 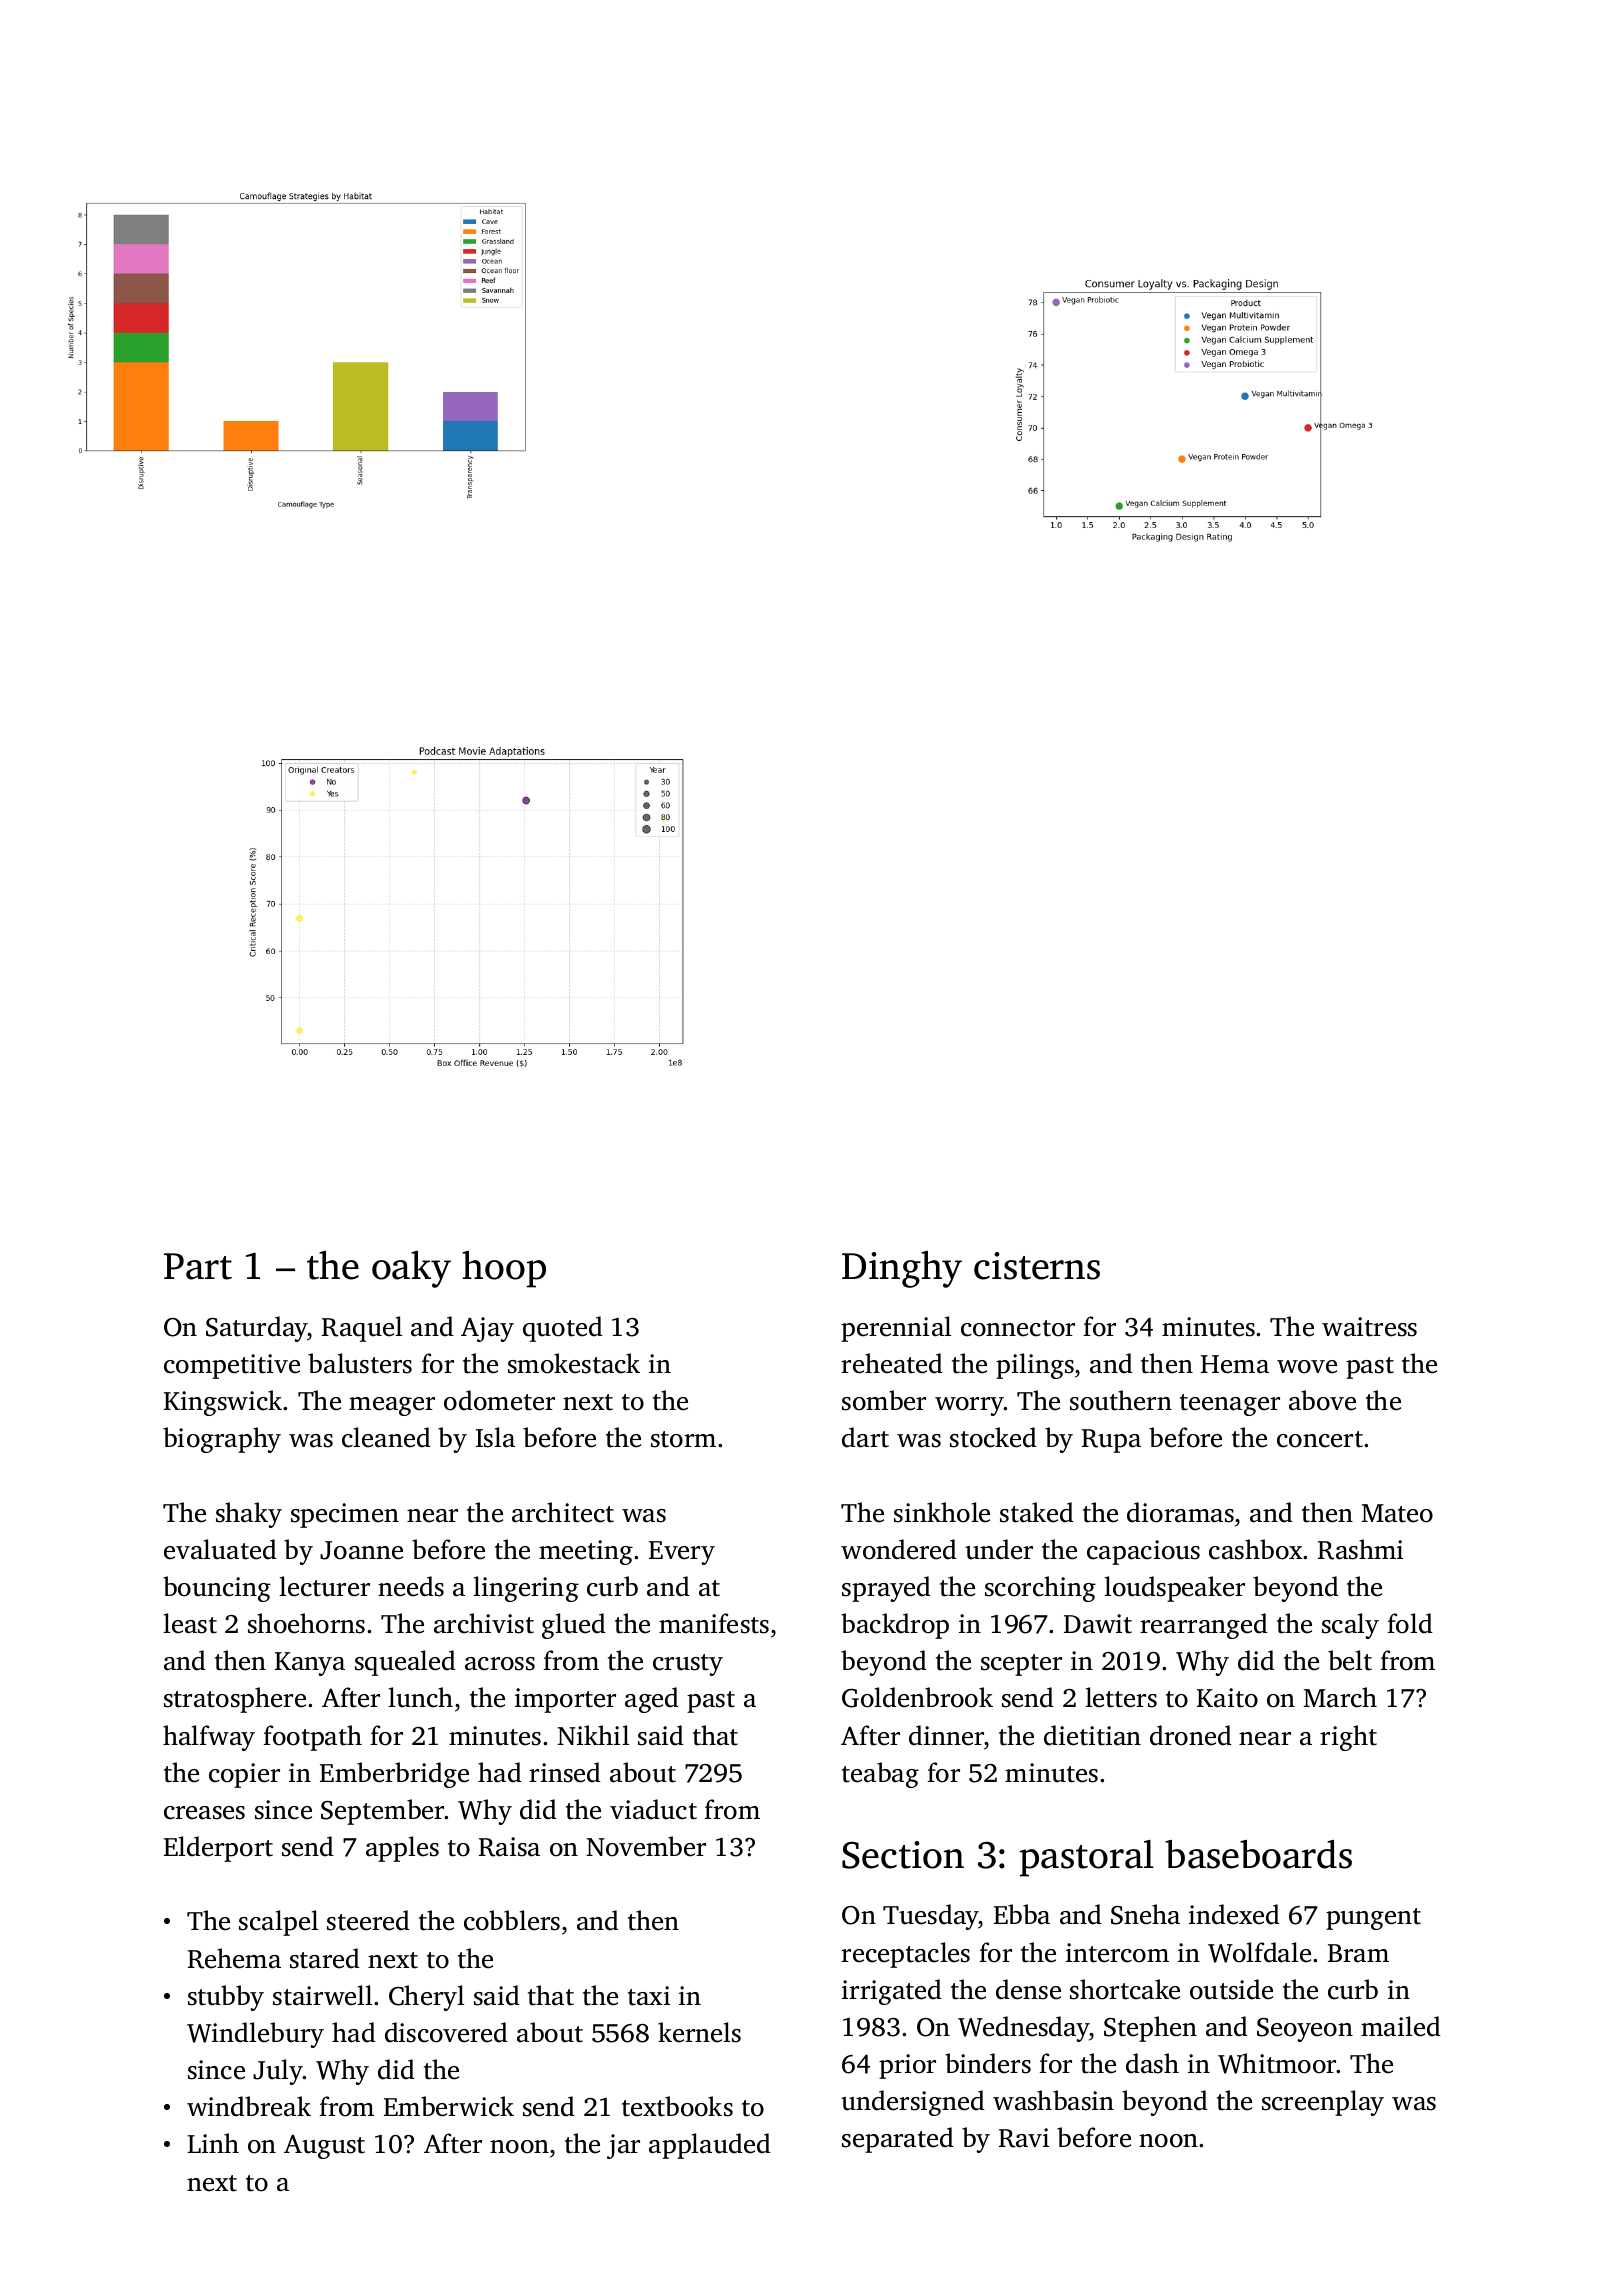 What do you see at coordinates (368, 1920) in the screenshot?
I see `steered` at bounding box center [368, 1920].
